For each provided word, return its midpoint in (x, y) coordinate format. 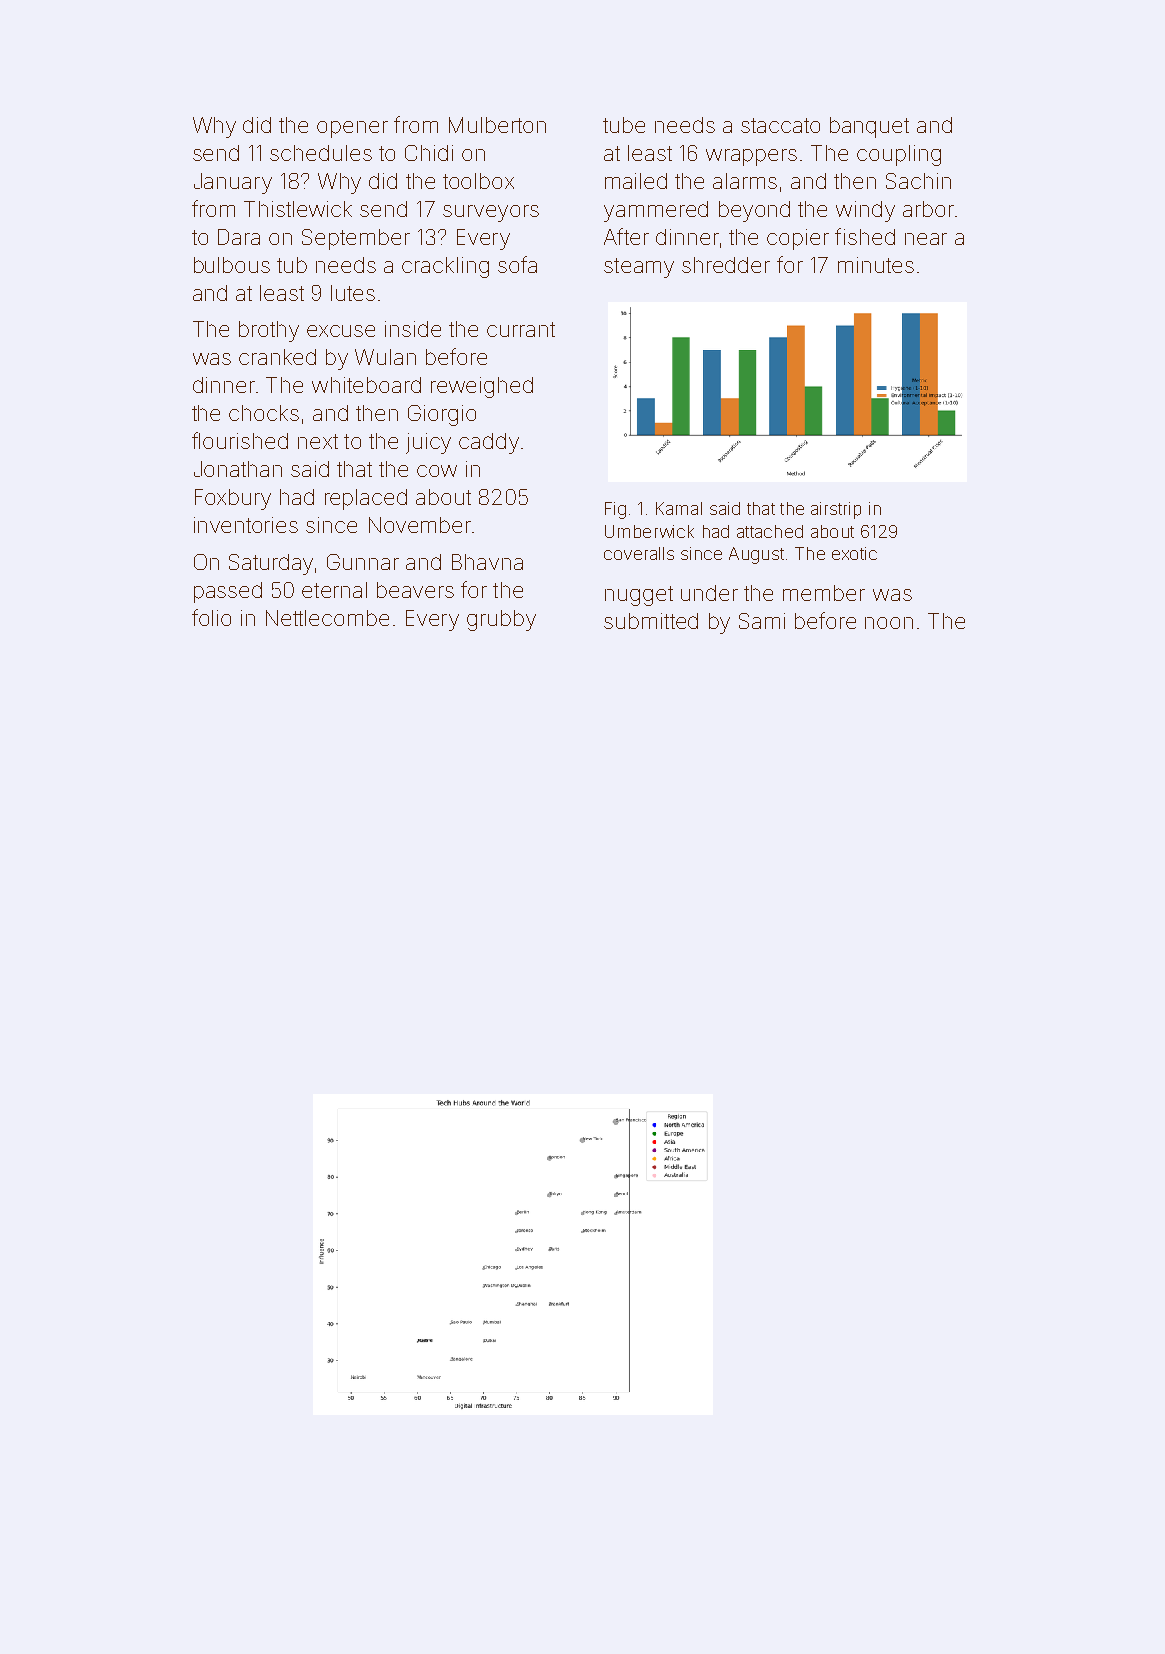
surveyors (491, 213)
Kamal (679, 508)
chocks (264, 413)
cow (437, 471)
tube (624, 125)
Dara (239, 237)
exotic (854, 553)
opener (352, 129)
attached (770, 531)
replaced (366, 499)
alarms (745, 181)
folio (211, 617)
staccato (780, 125)
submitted (651, 621)
